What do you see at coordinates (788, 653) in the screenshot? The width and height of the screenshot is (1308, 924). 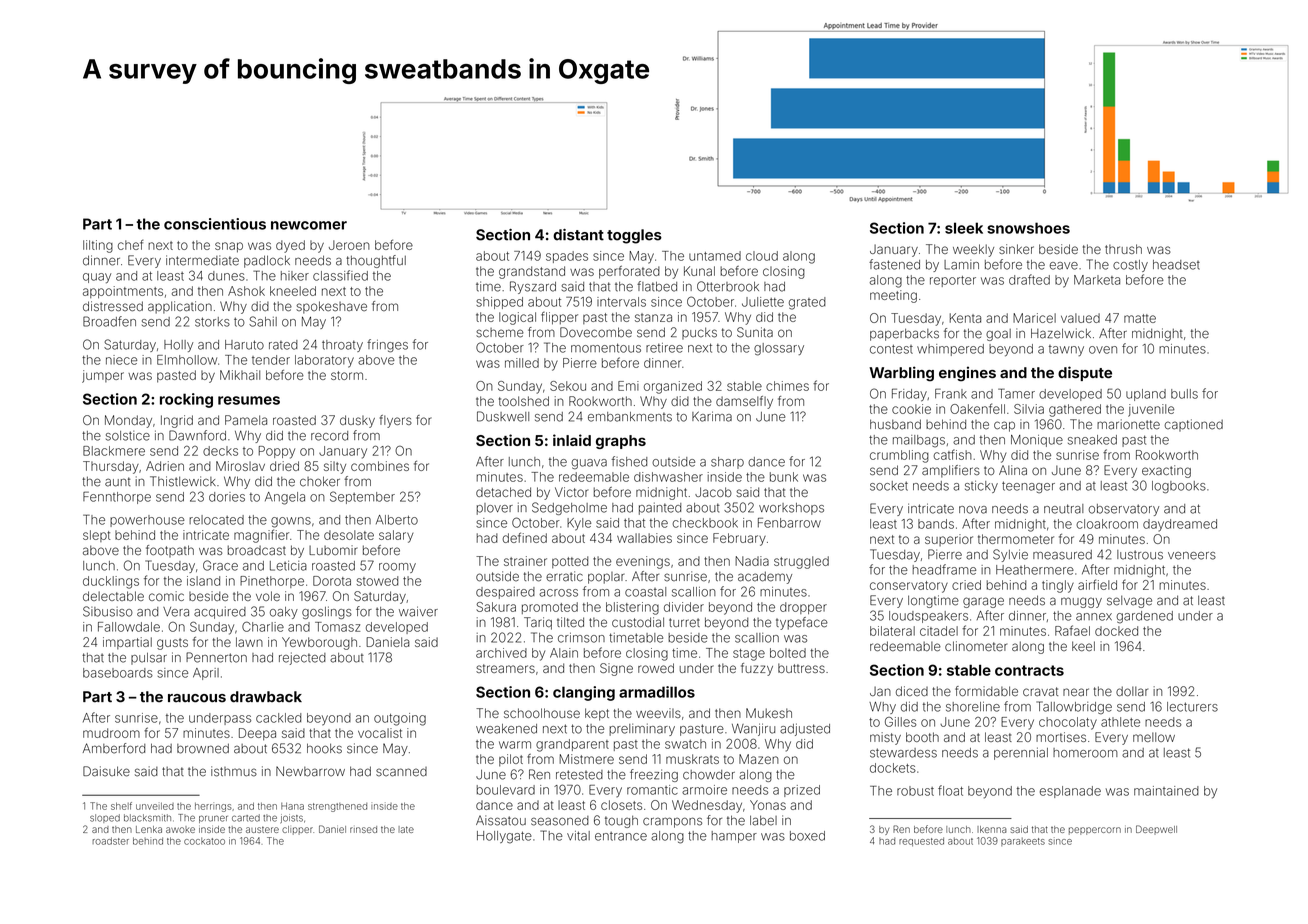 I see `bolted` at bounding box center [788, 653].
